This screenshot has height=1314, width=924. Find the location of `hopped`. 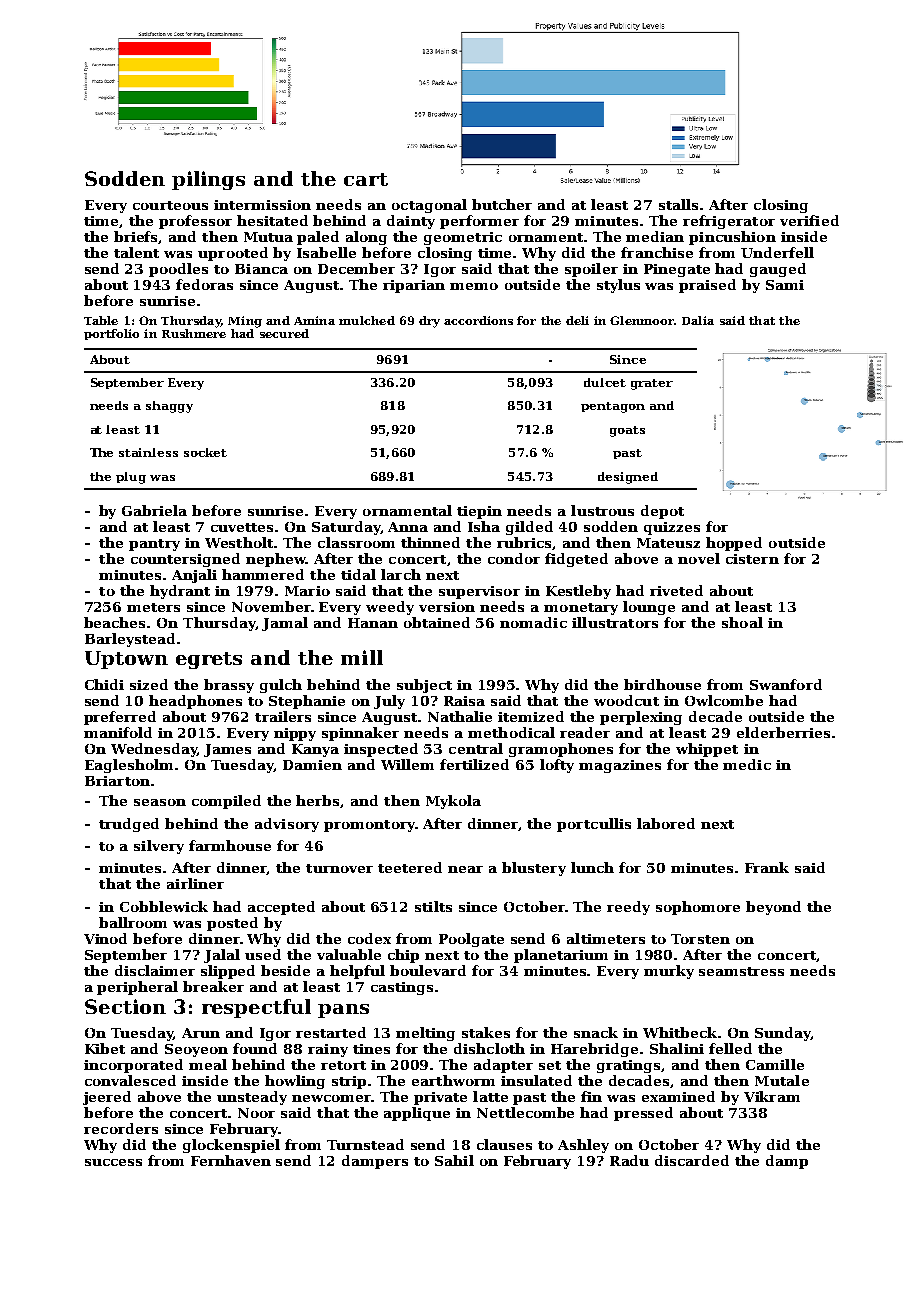

hopped is located at coordinates (734, 544).
